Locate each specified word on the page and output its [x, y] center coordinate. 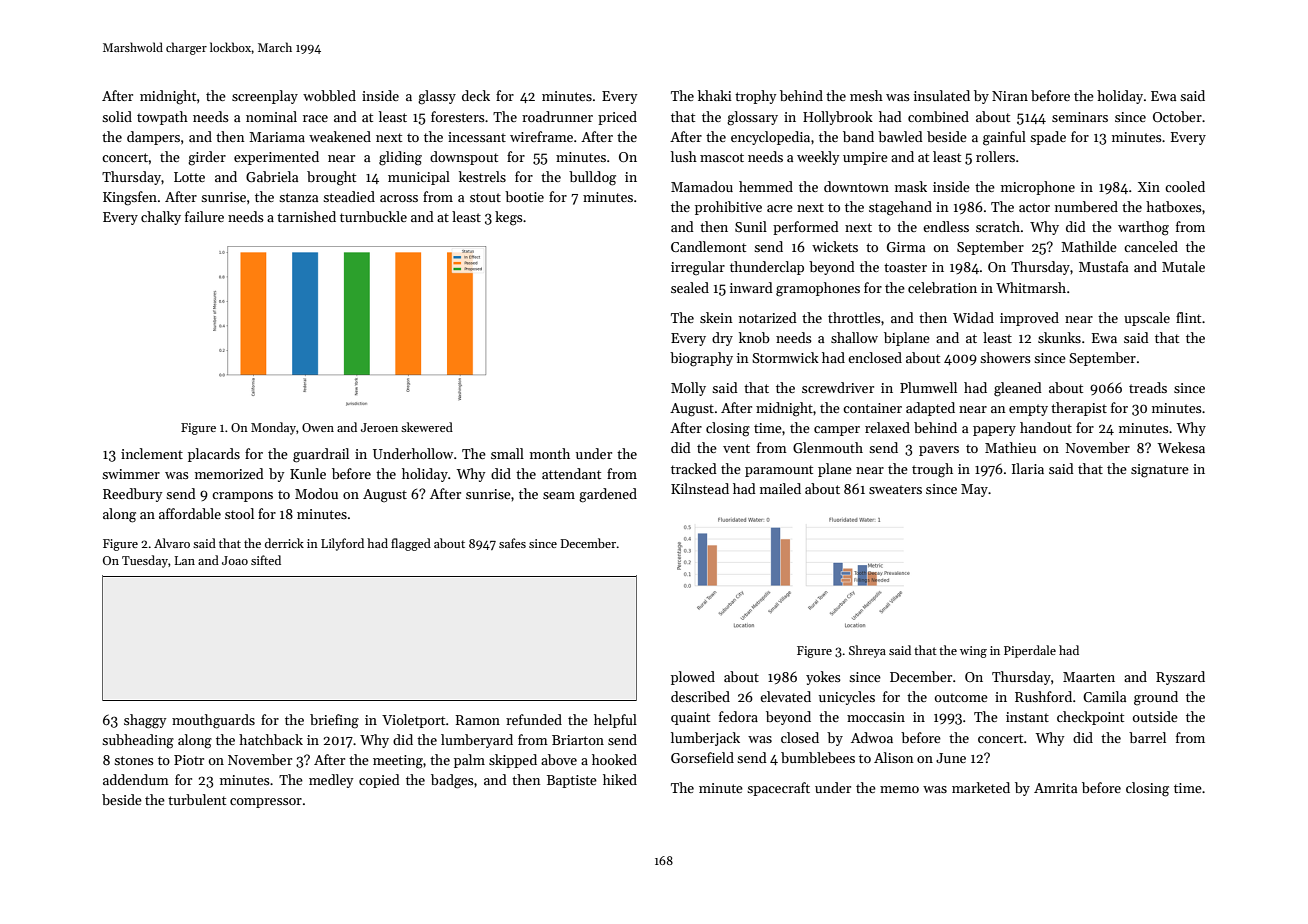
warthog [1143, 228]
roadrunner [557, 116]
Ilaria [1028, 468]
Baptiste [572, 781]
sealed [690, 287]
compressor [266, 803]
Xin [1149, 187]
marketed [981, 787]
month [550, 453]
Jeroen [379, 427]
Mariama [277, 137]
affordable [190, 513]
